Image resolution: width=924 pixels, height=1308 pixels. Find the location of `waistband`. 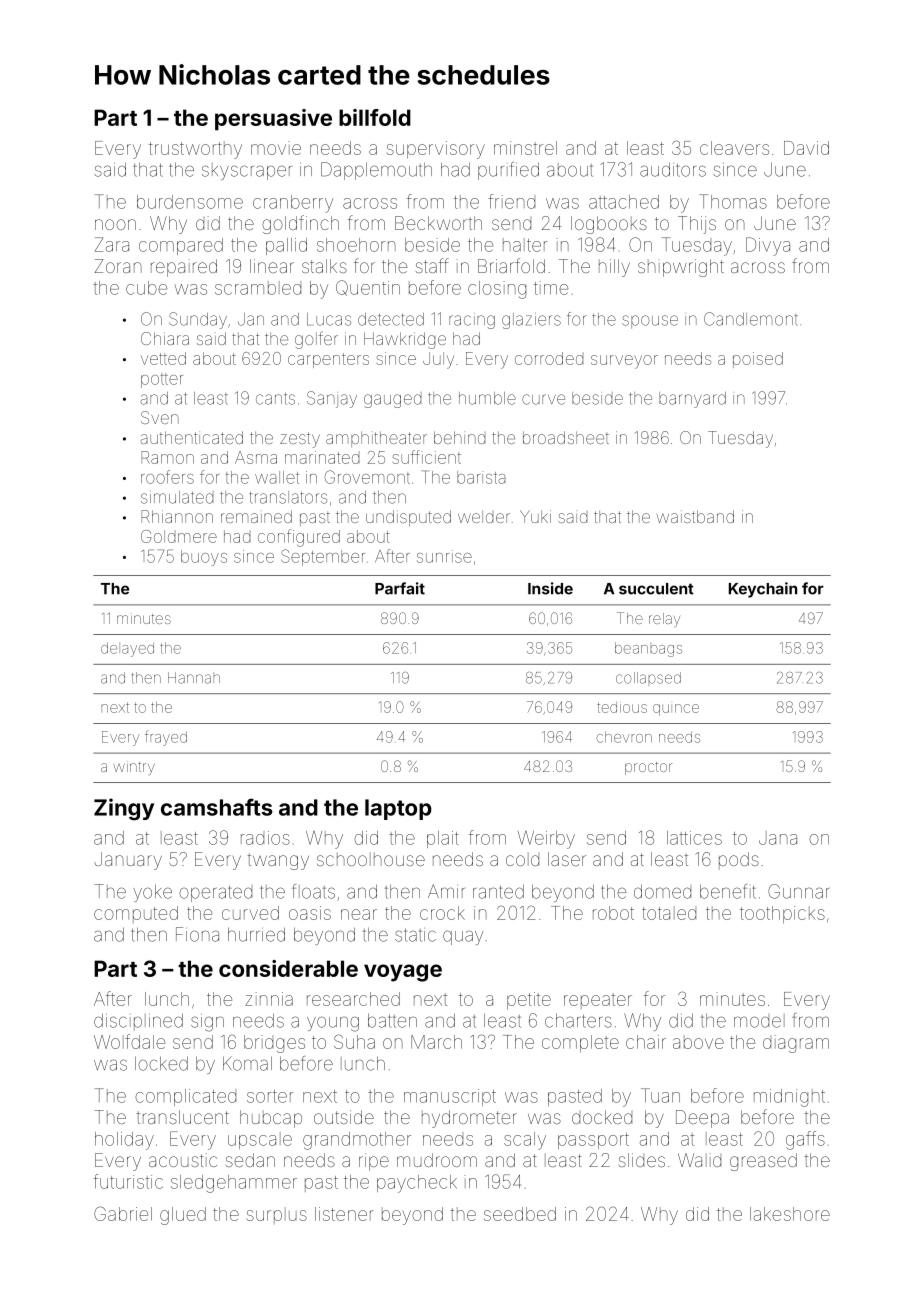

waistband is located at coordinates (695, 516).
